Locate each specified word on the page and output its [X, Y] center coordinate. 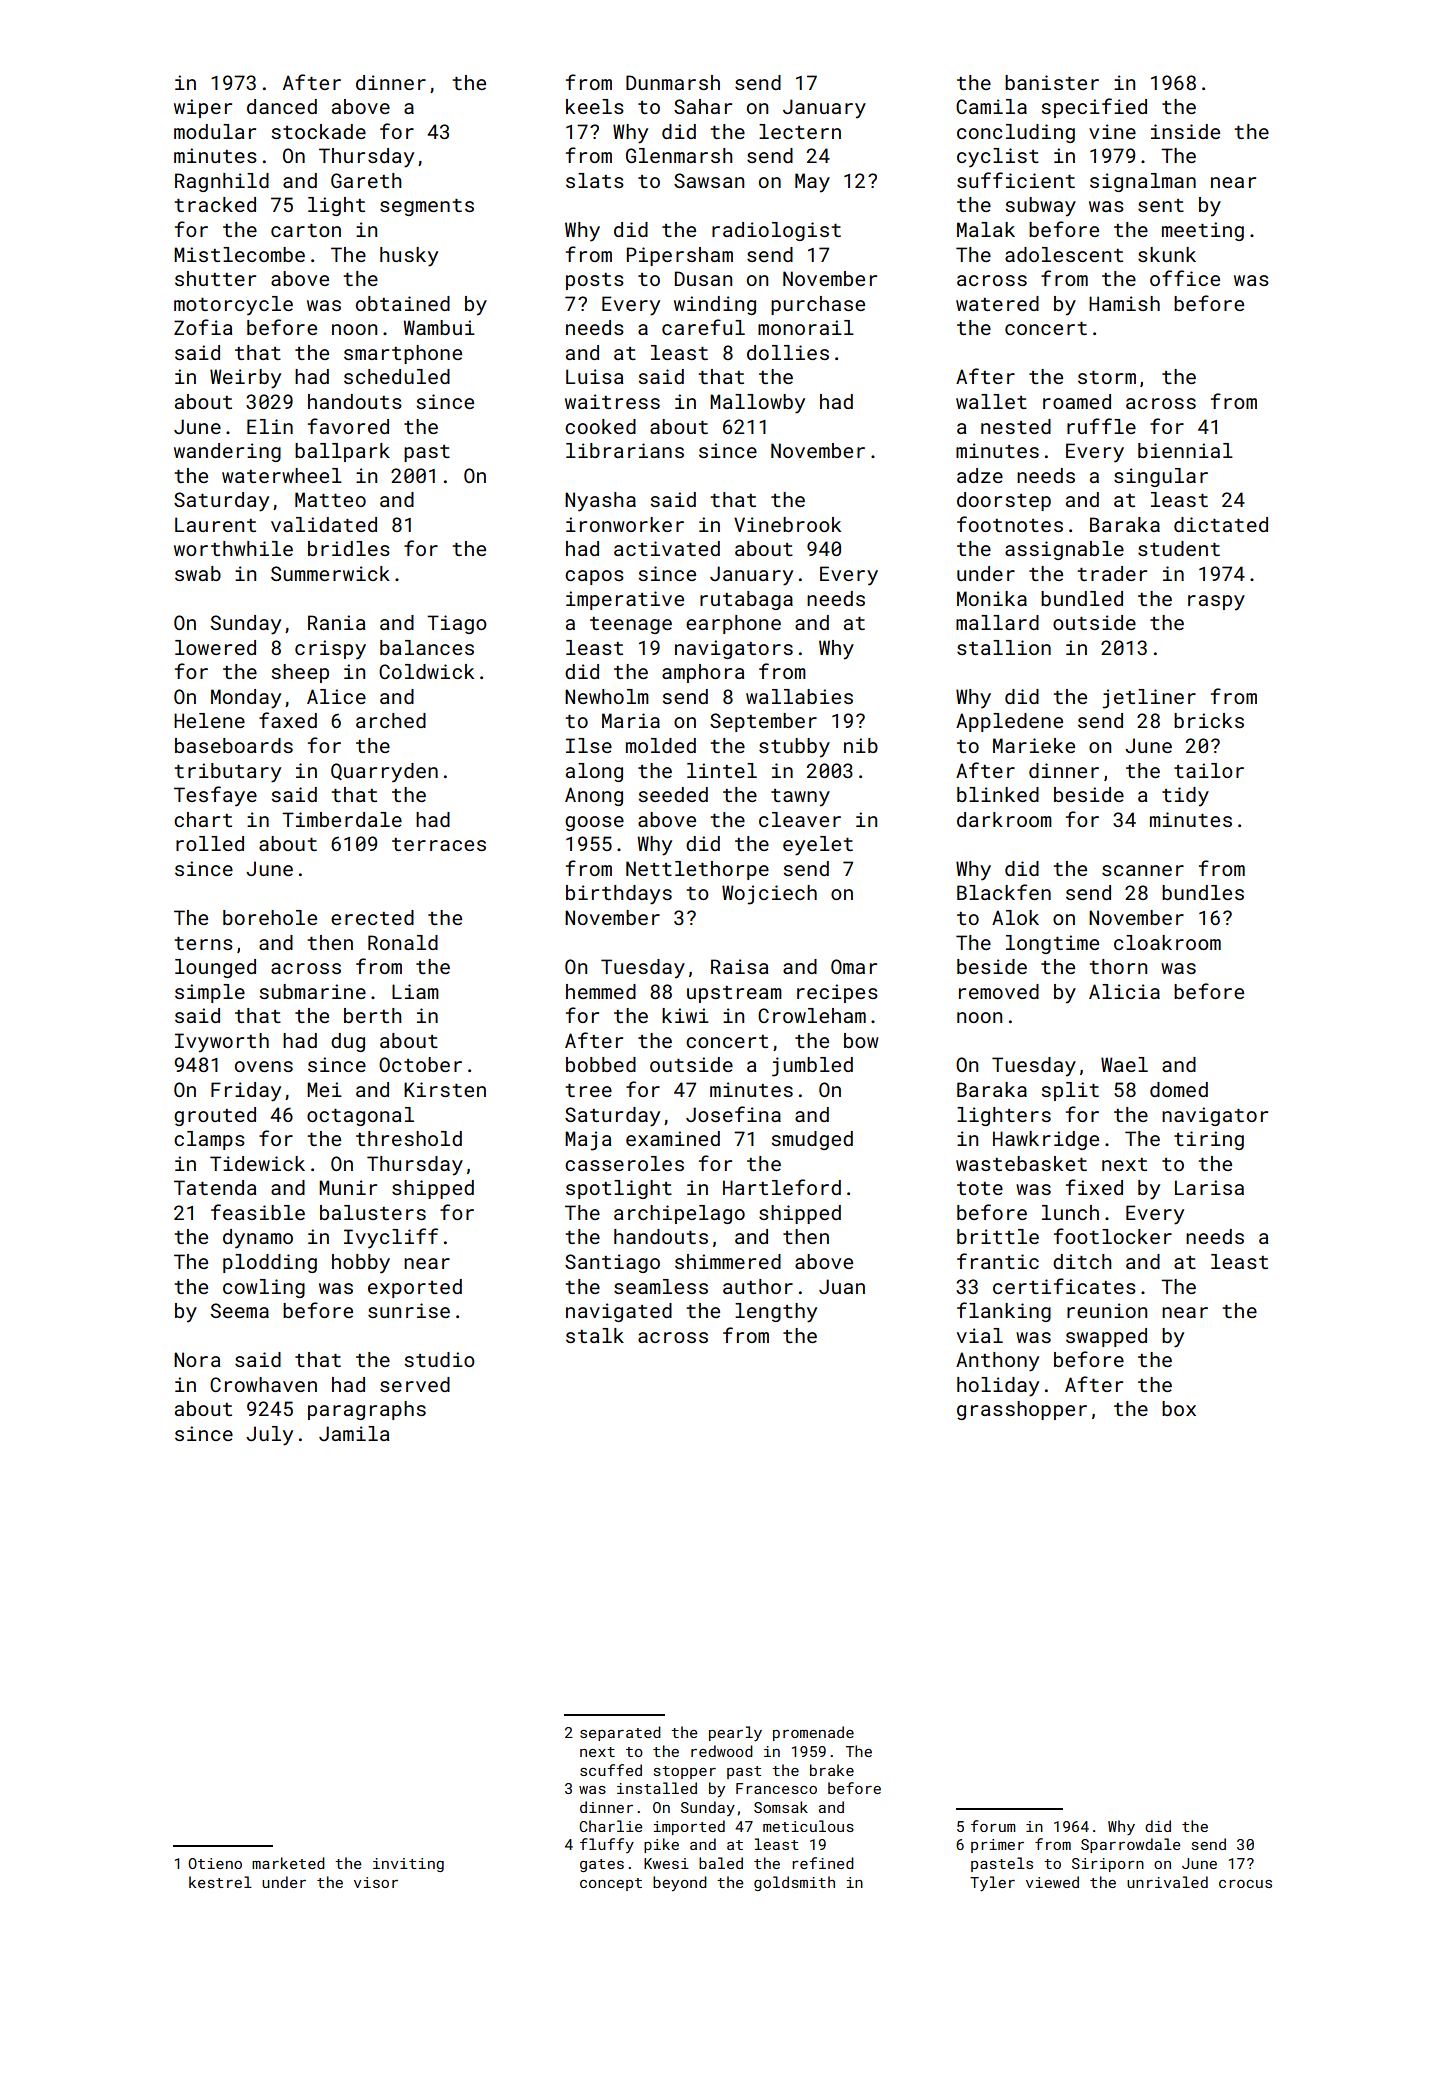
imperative [625, 600]
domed [1179, 1089]
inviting [408, 1865]
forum [993, 1826]
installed [657, 1788]
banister [1052, 82]
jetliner [1149, 699]
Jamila [354, 1433]
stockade [319, 131]
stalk [595, 1335]
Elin [270, 426]
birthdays [619, 895]
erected [372, 917]
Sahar [703, 106]
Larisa [1209, 1187]
